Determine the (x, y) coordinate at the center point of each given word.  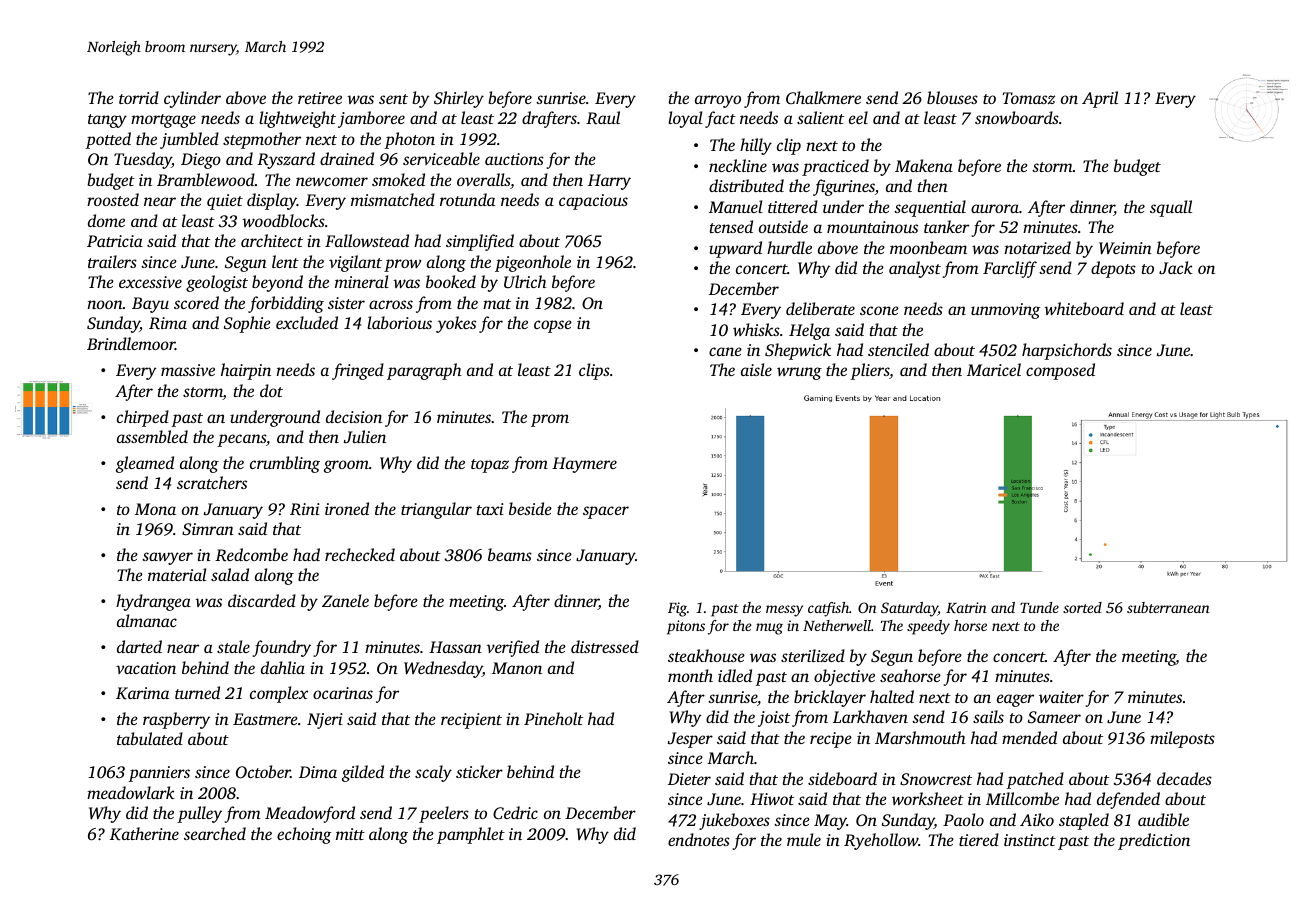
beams (510, 554)
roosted (113, 199)
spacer (606, 512)
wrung (799, 373)
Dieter (689, 779)
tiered (979, 839)
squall (1171, 208)
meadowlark (131, 792)
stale (233, 646)
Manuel (736, 206)
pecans (241, 440)
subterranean (1168, 607)
